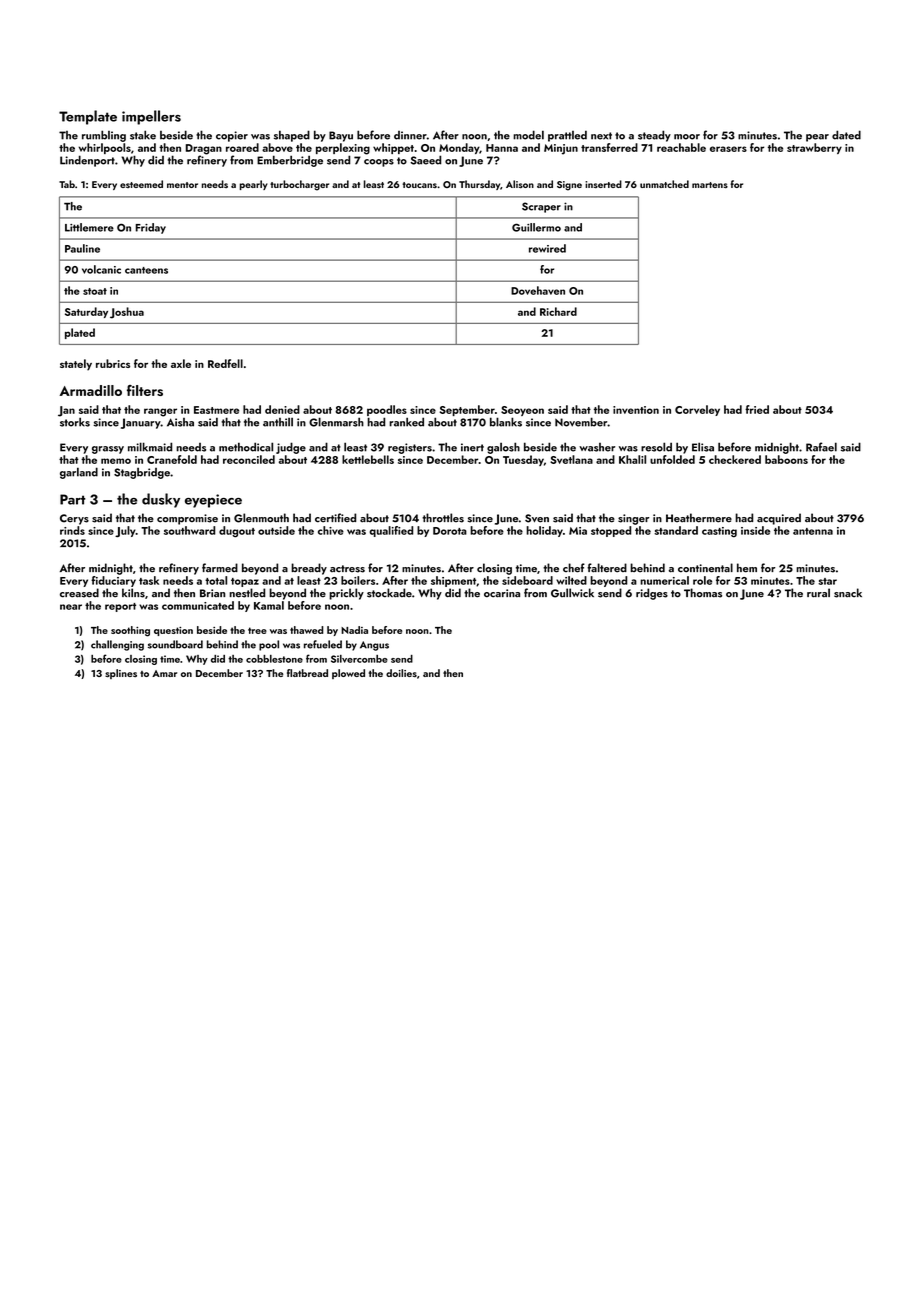  Describe the element at coordinates (75, 422) in the screenshot. I see `storks` at that location.
